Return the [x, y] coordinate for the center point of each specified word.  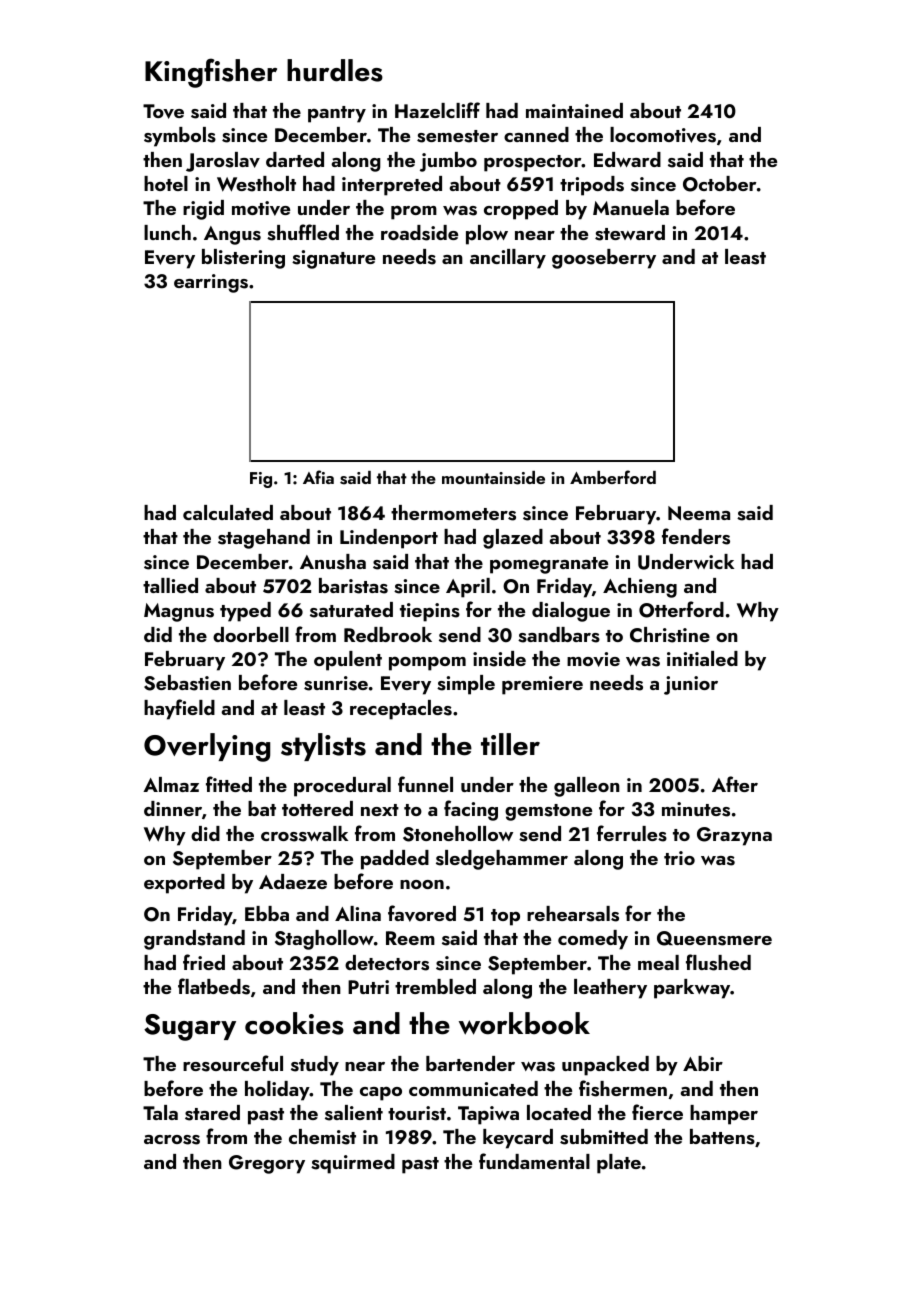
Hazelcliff [437, 110]
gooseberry [604, 259]
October [719, 184]
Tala [160, 1112]
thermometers [453, 513]
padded [395, 860]
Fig [261, 480]
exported [184, 884]
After [735, 784]
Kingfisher [211, 73]
